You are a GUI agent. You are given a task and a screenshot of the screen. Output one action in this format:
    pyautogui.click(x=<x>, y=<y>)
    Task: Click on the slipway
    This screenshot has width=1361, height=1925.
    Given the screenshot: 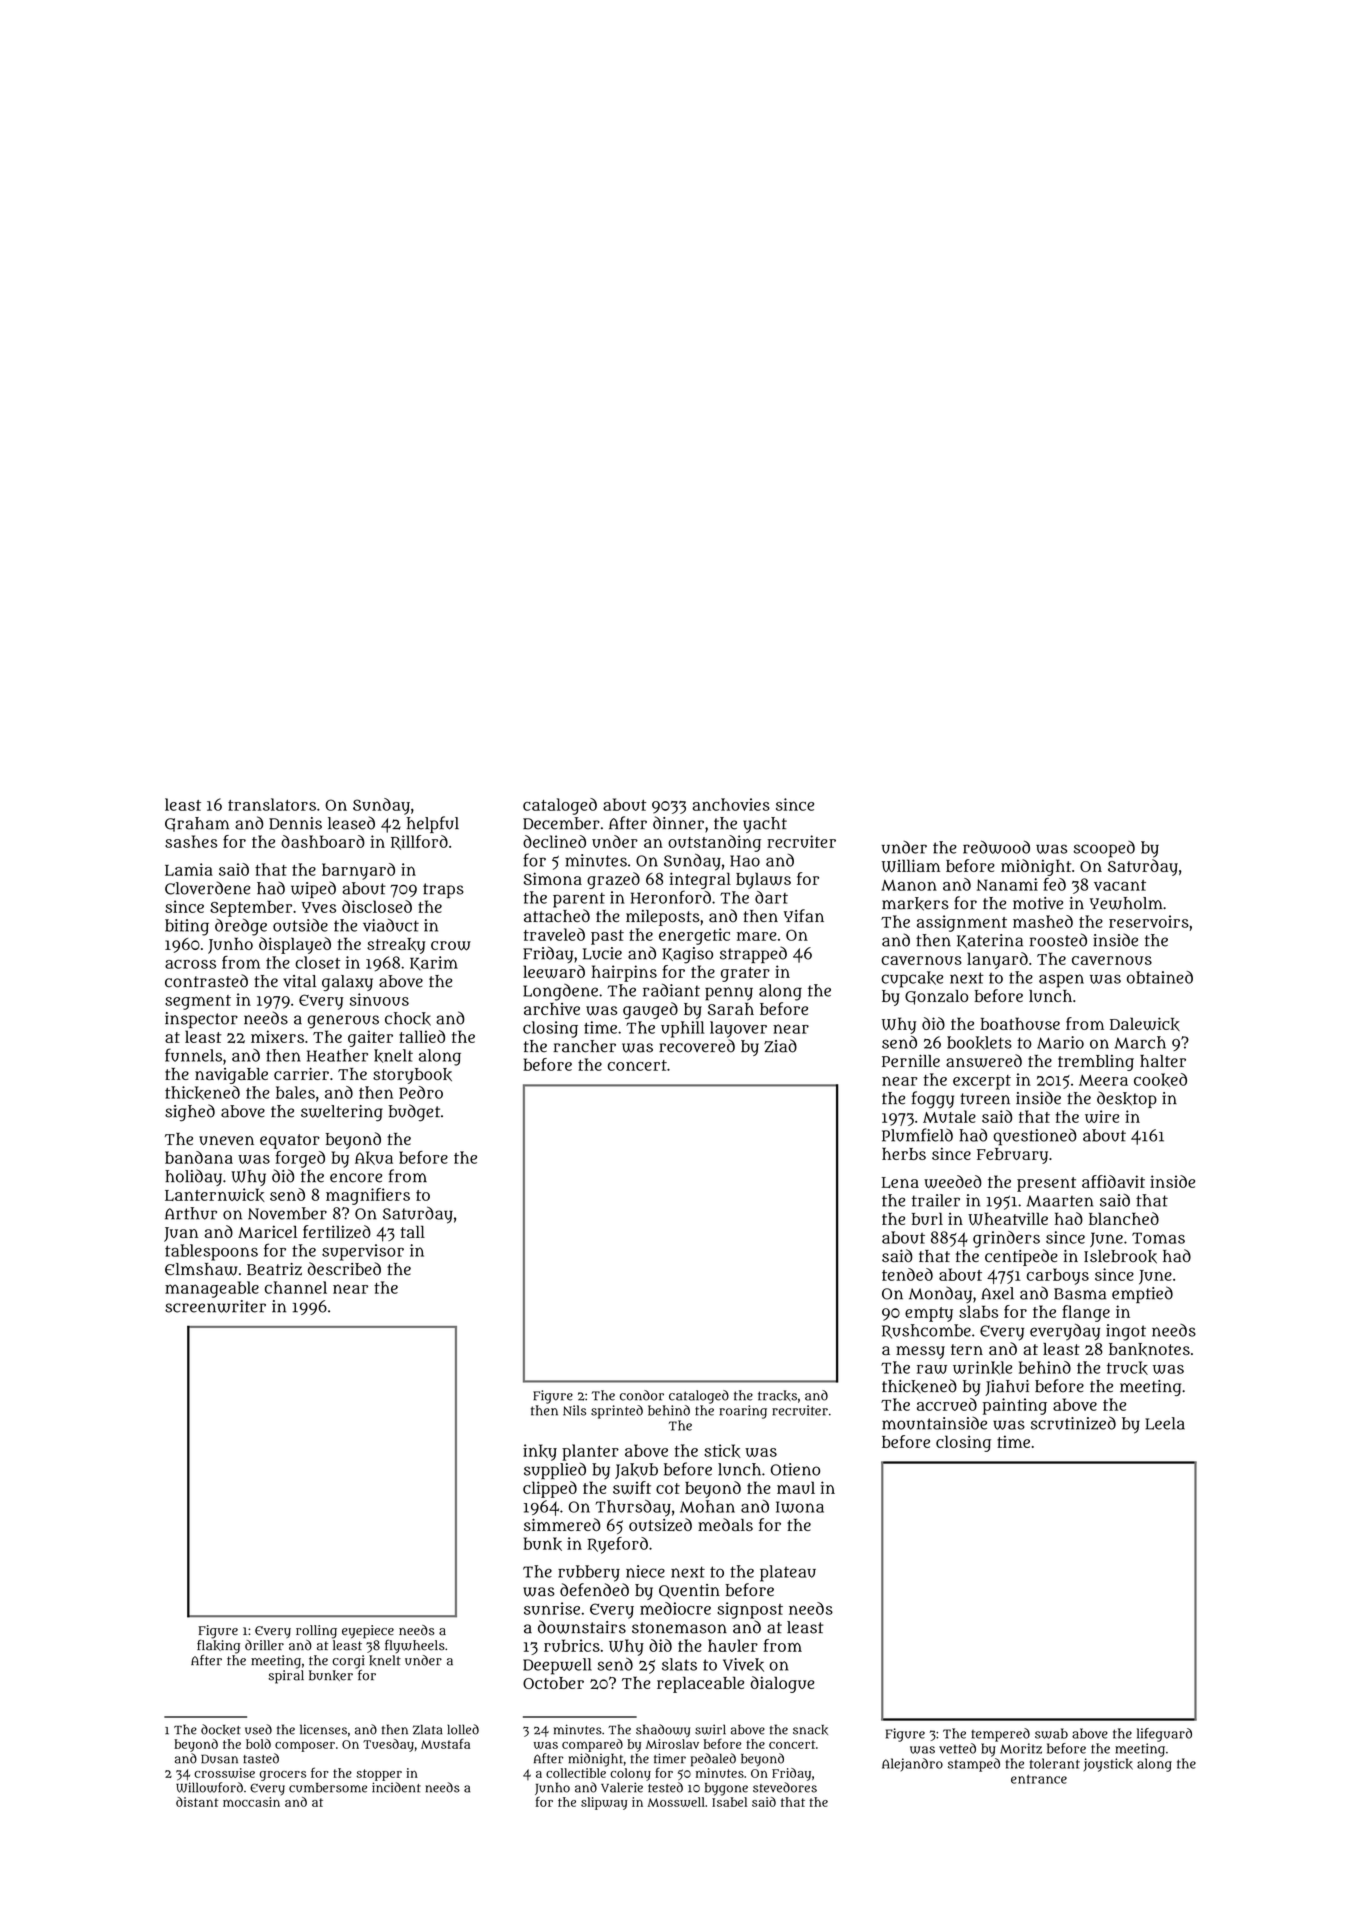 What is the action you would take?
    pyautogui.click(x=604, y=1803)
